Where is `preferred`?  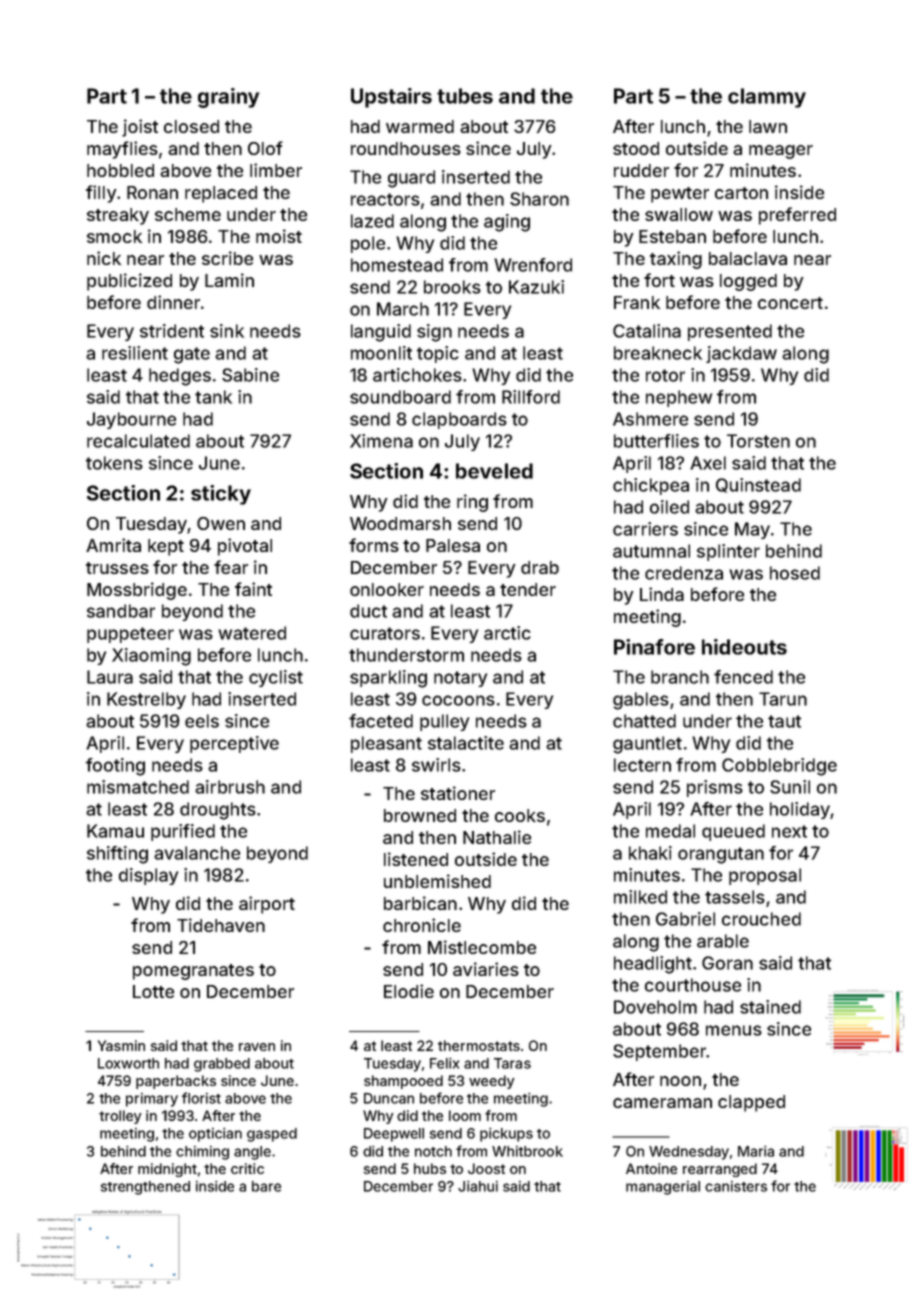 preferred is located at coordinates (797, 216).
